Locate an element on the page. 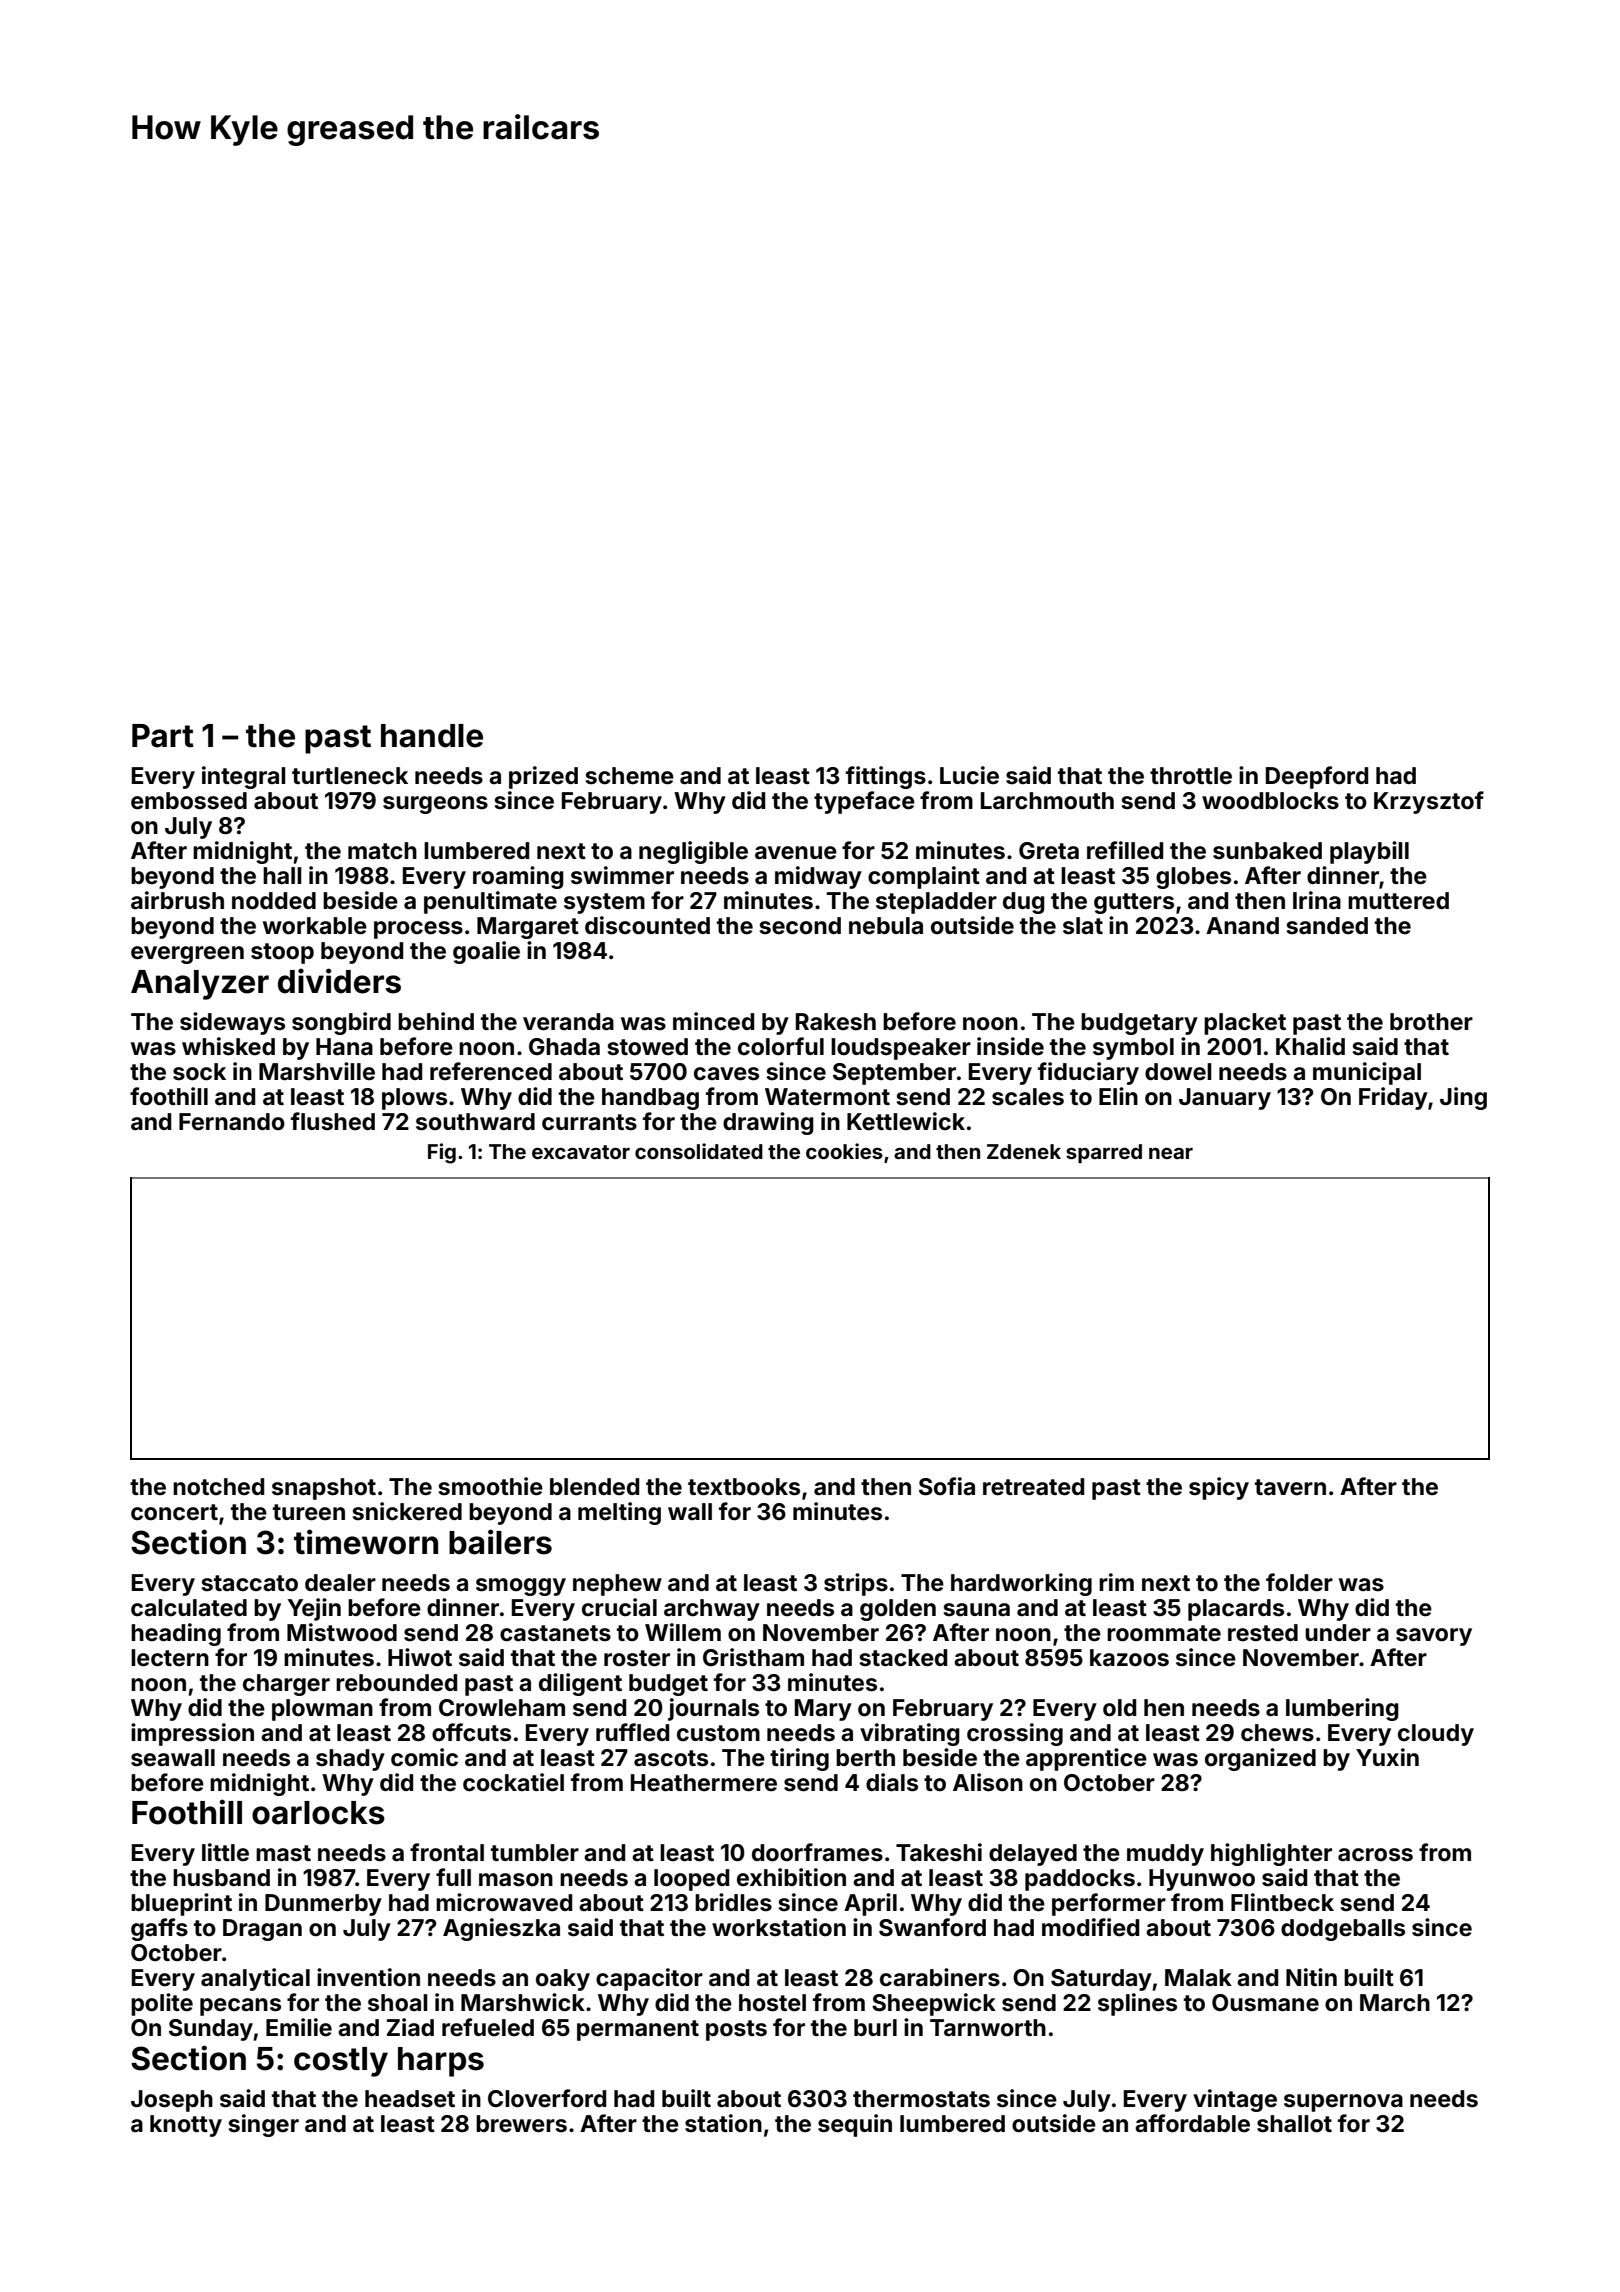  Lucie is located at coordinates (969, 775).
